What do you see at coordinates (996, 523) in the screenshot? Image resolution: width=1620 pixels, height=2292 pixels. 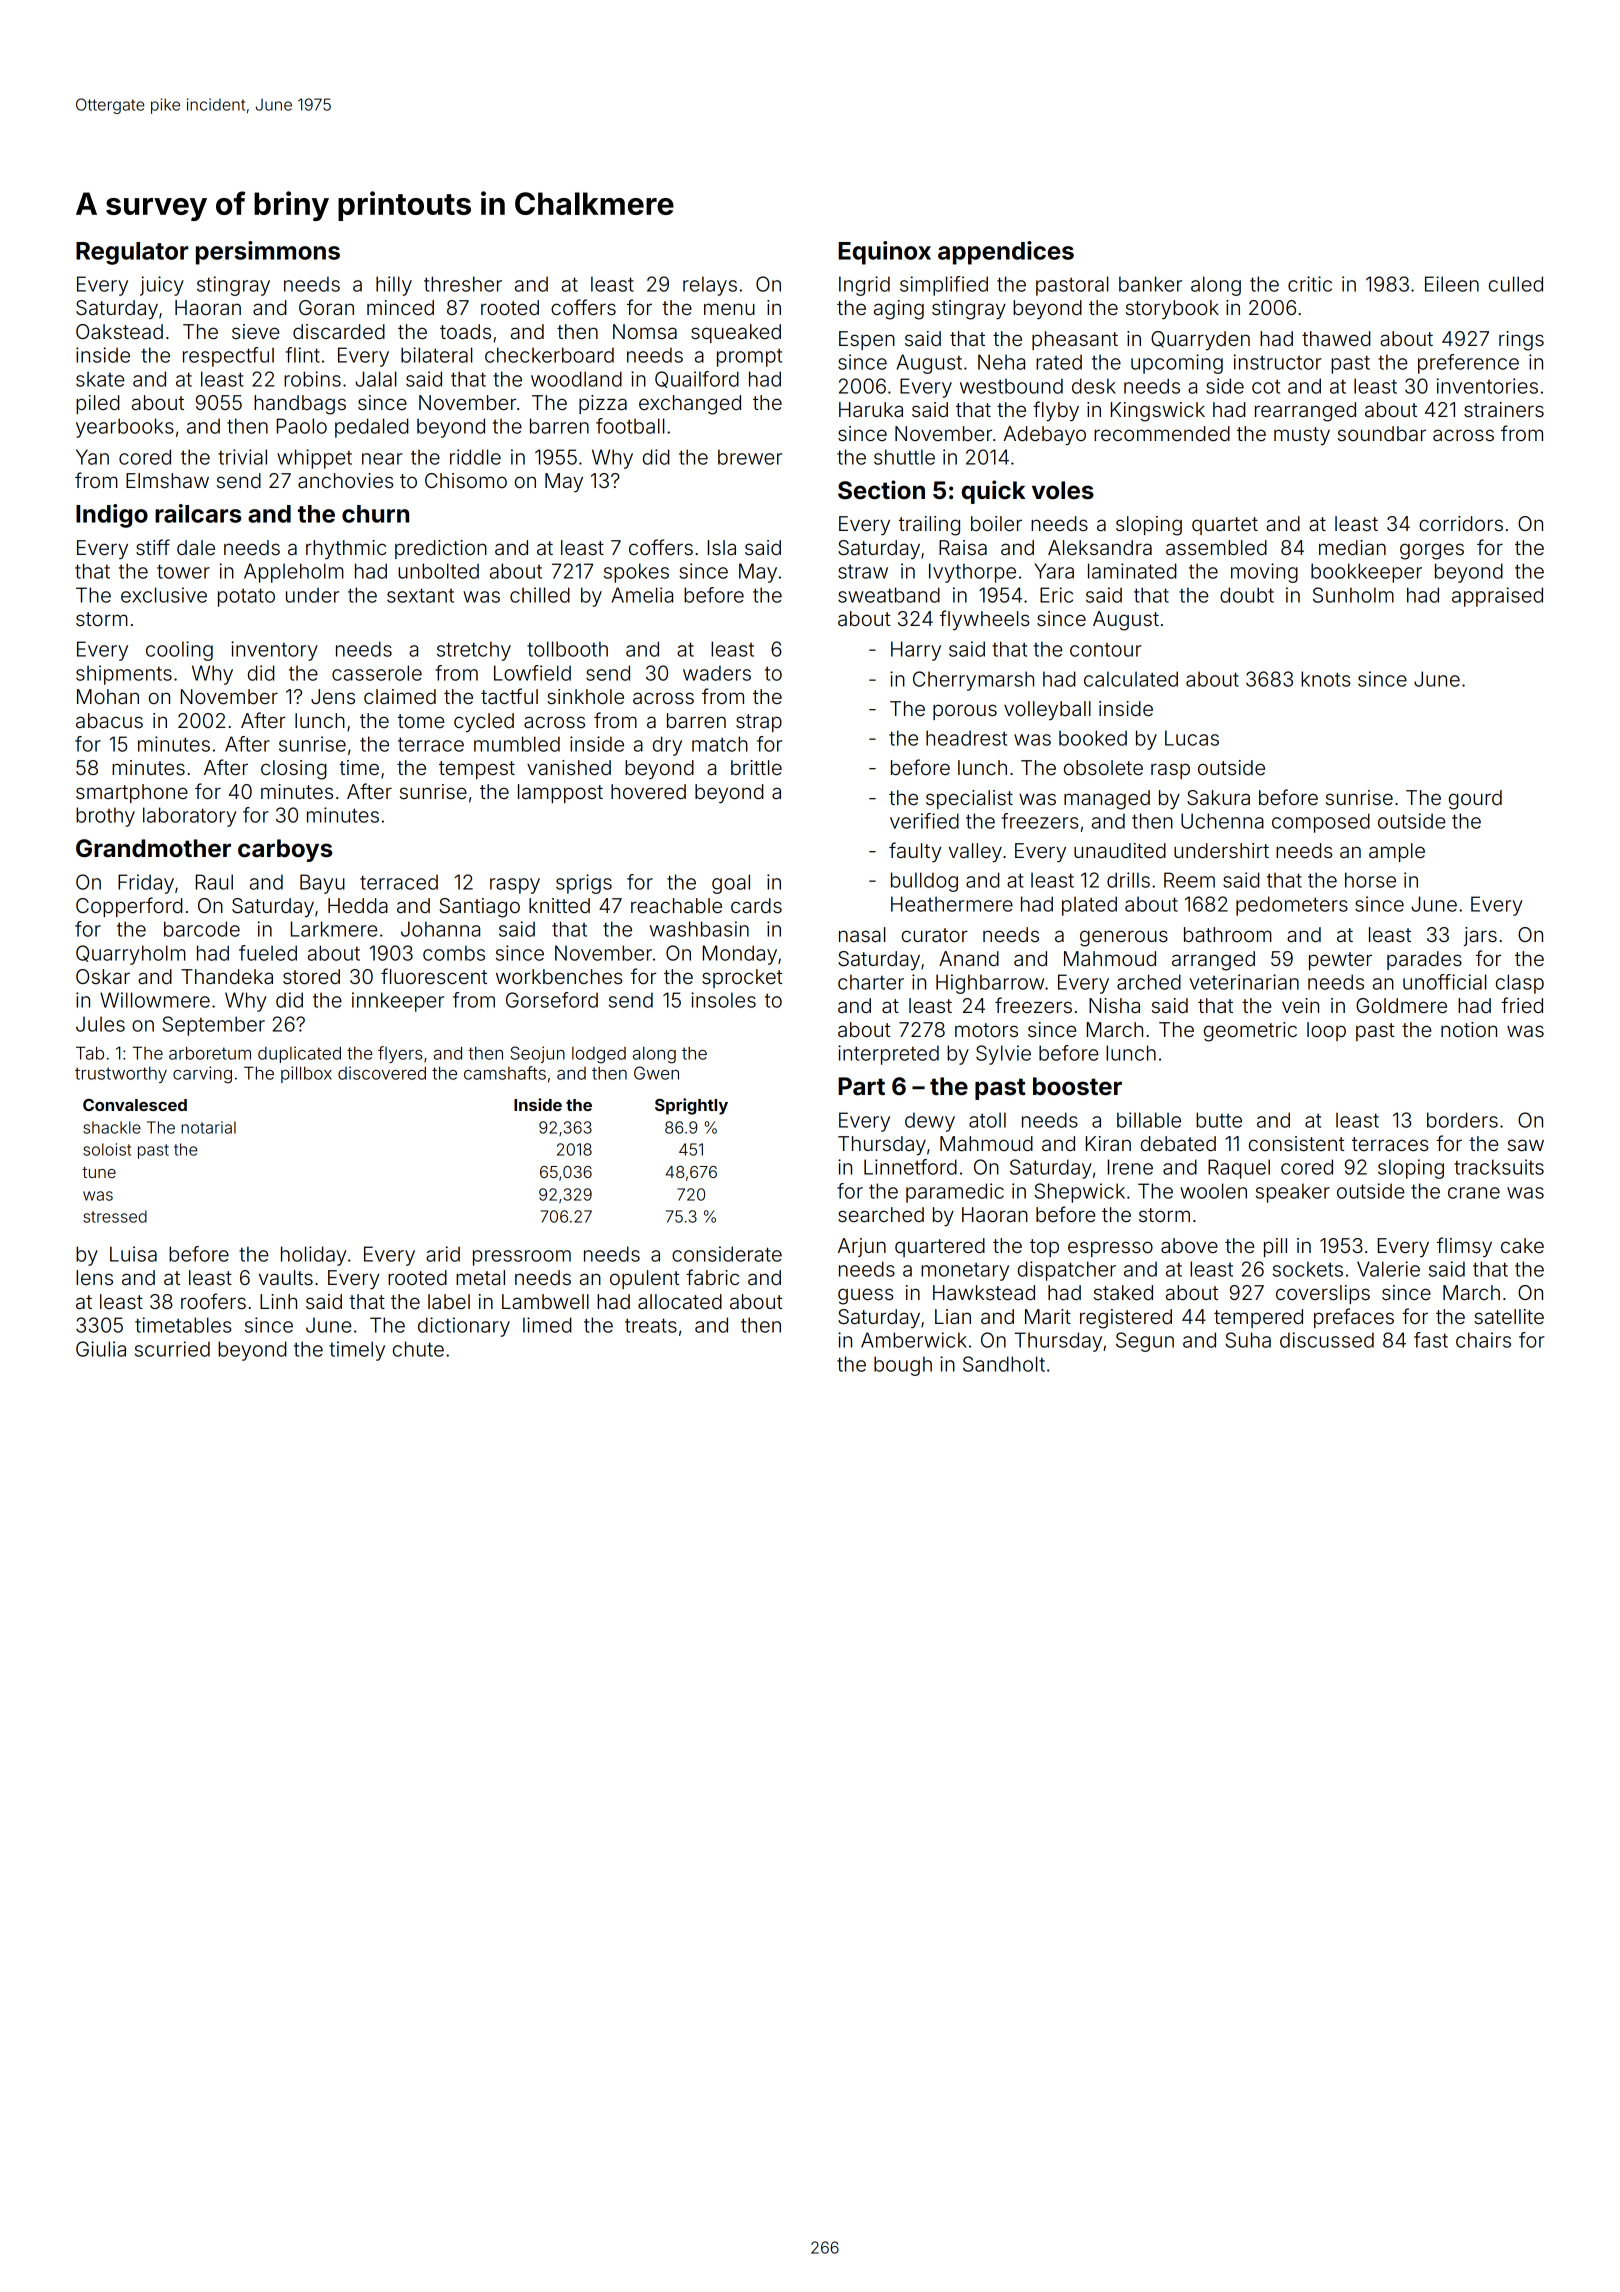 I see `boiler` at bounding box center [996, 523].
